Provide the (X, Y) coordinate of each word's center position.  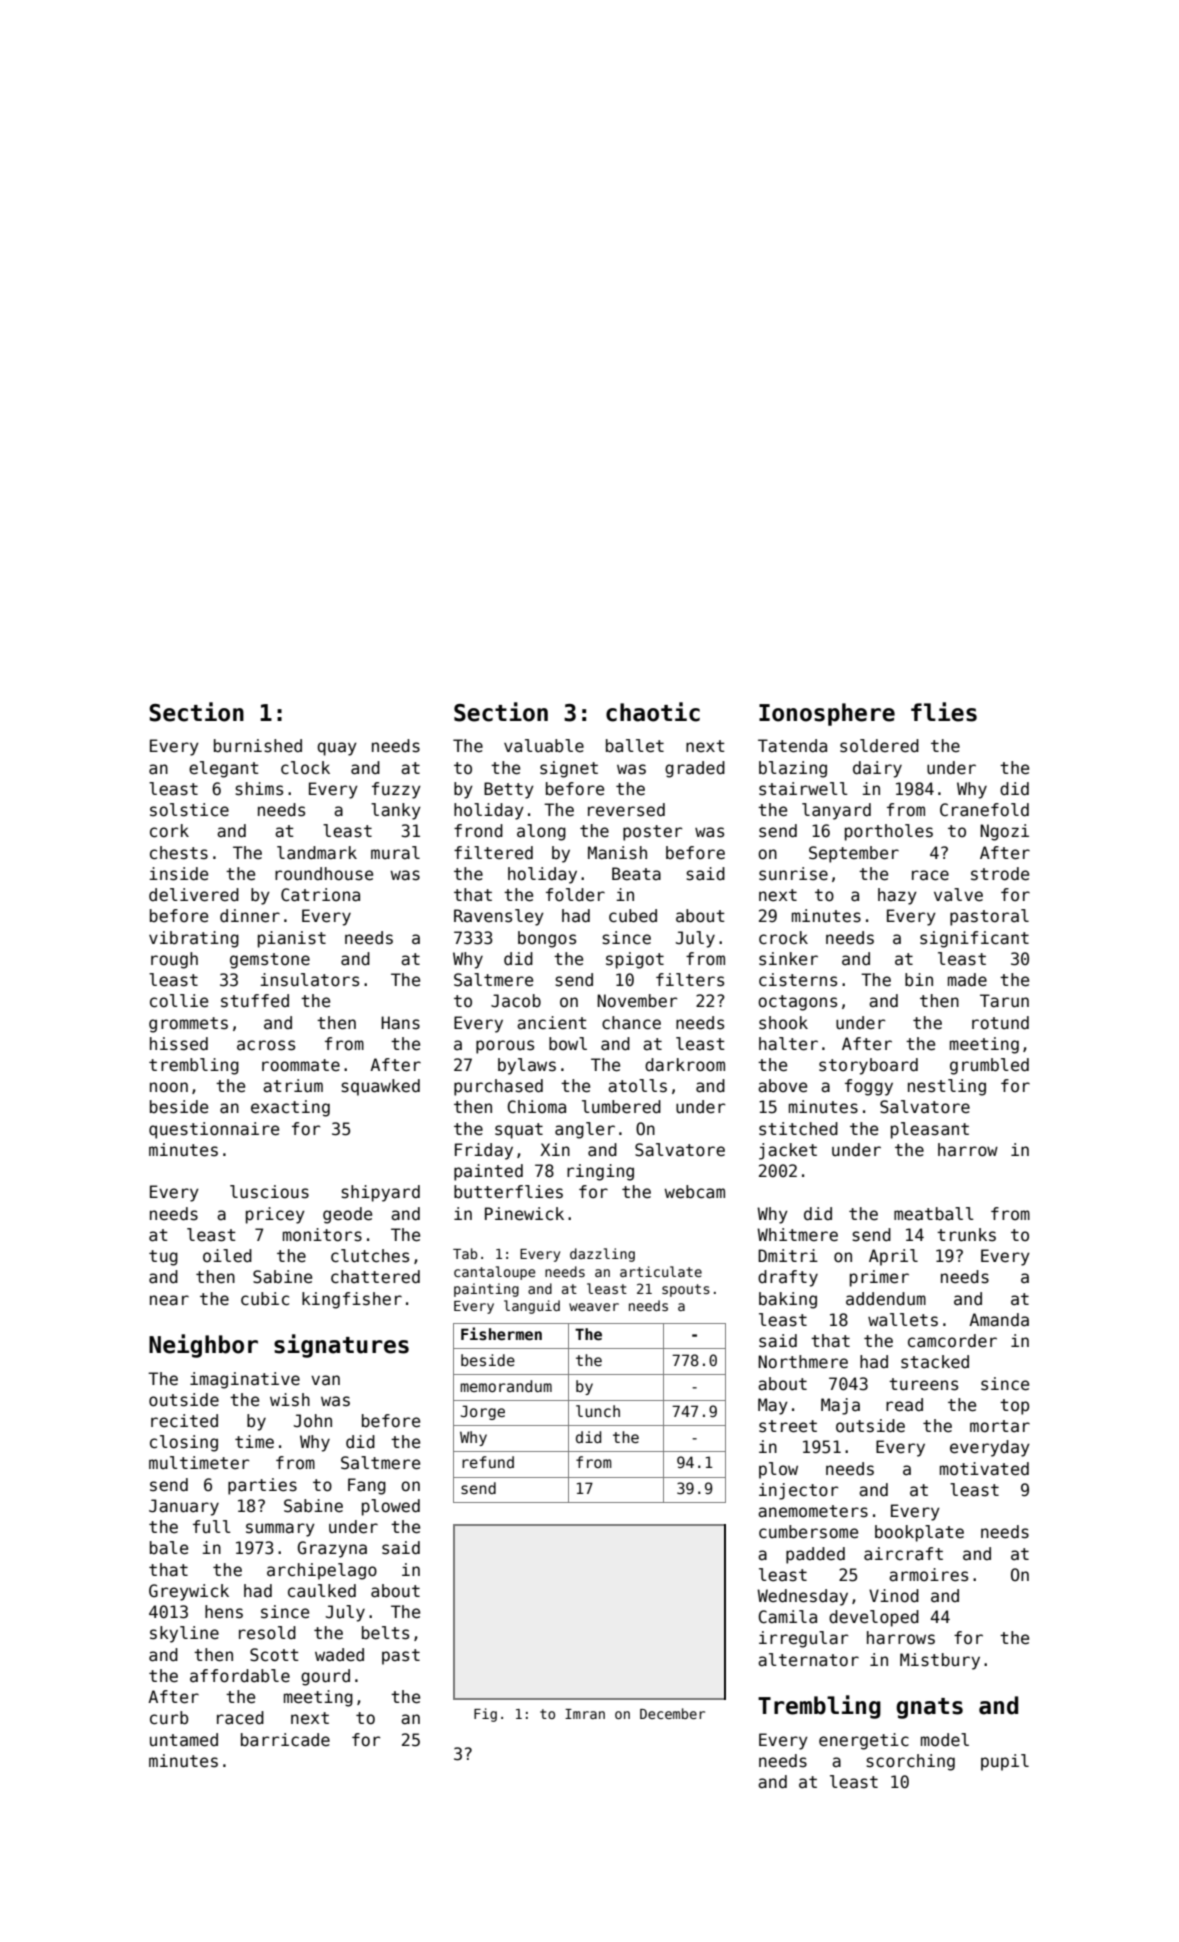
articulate (661, 1271)
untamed (184, 1740)
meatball (934, 1214)
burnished (258, 746)
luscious (269, 1192)
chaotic (653, 712)
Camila (787, 1617)
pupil (1005, 1762)
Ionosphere (827, 714)
